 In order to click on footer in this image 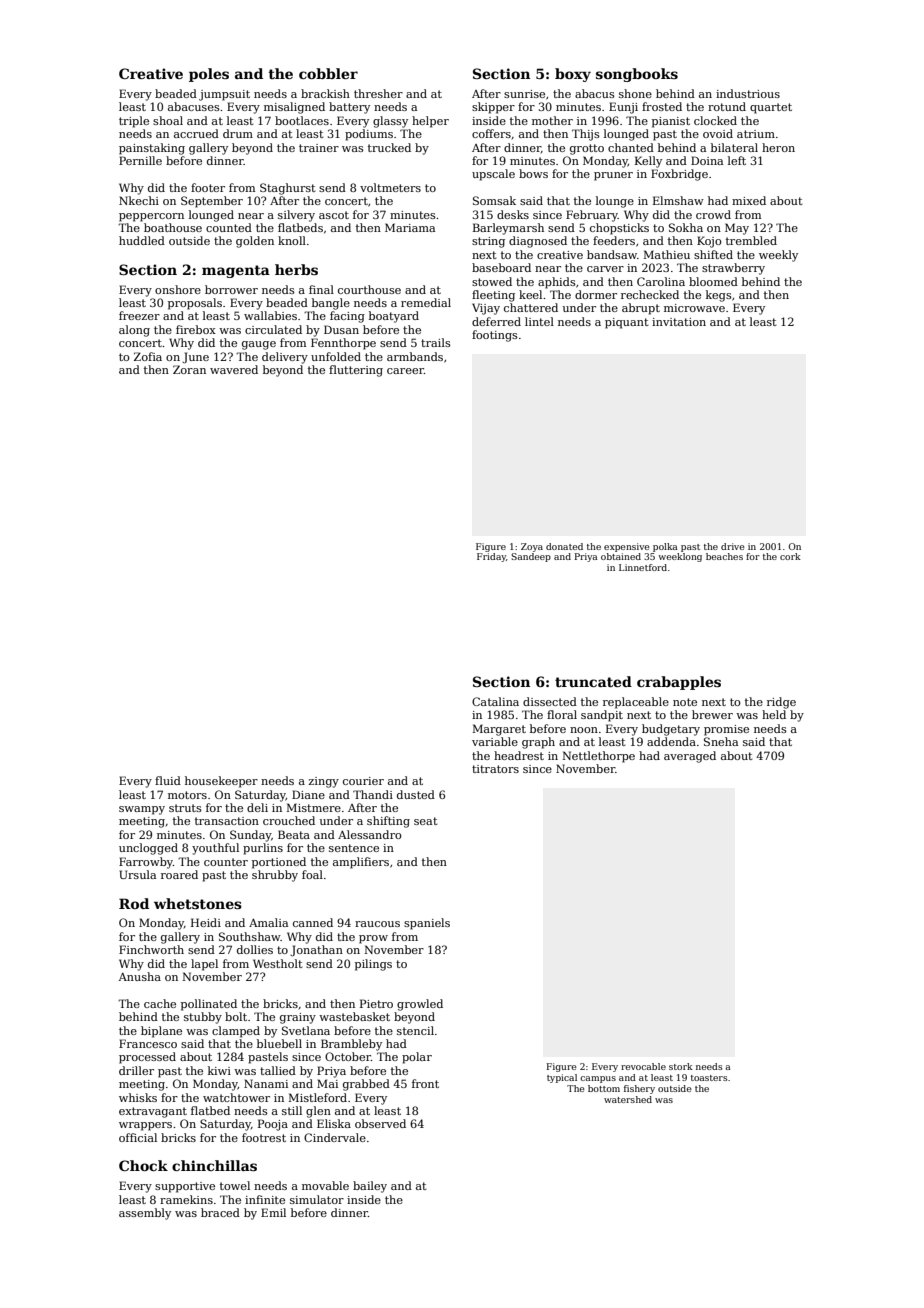, I will do `click(208, 187)`.
